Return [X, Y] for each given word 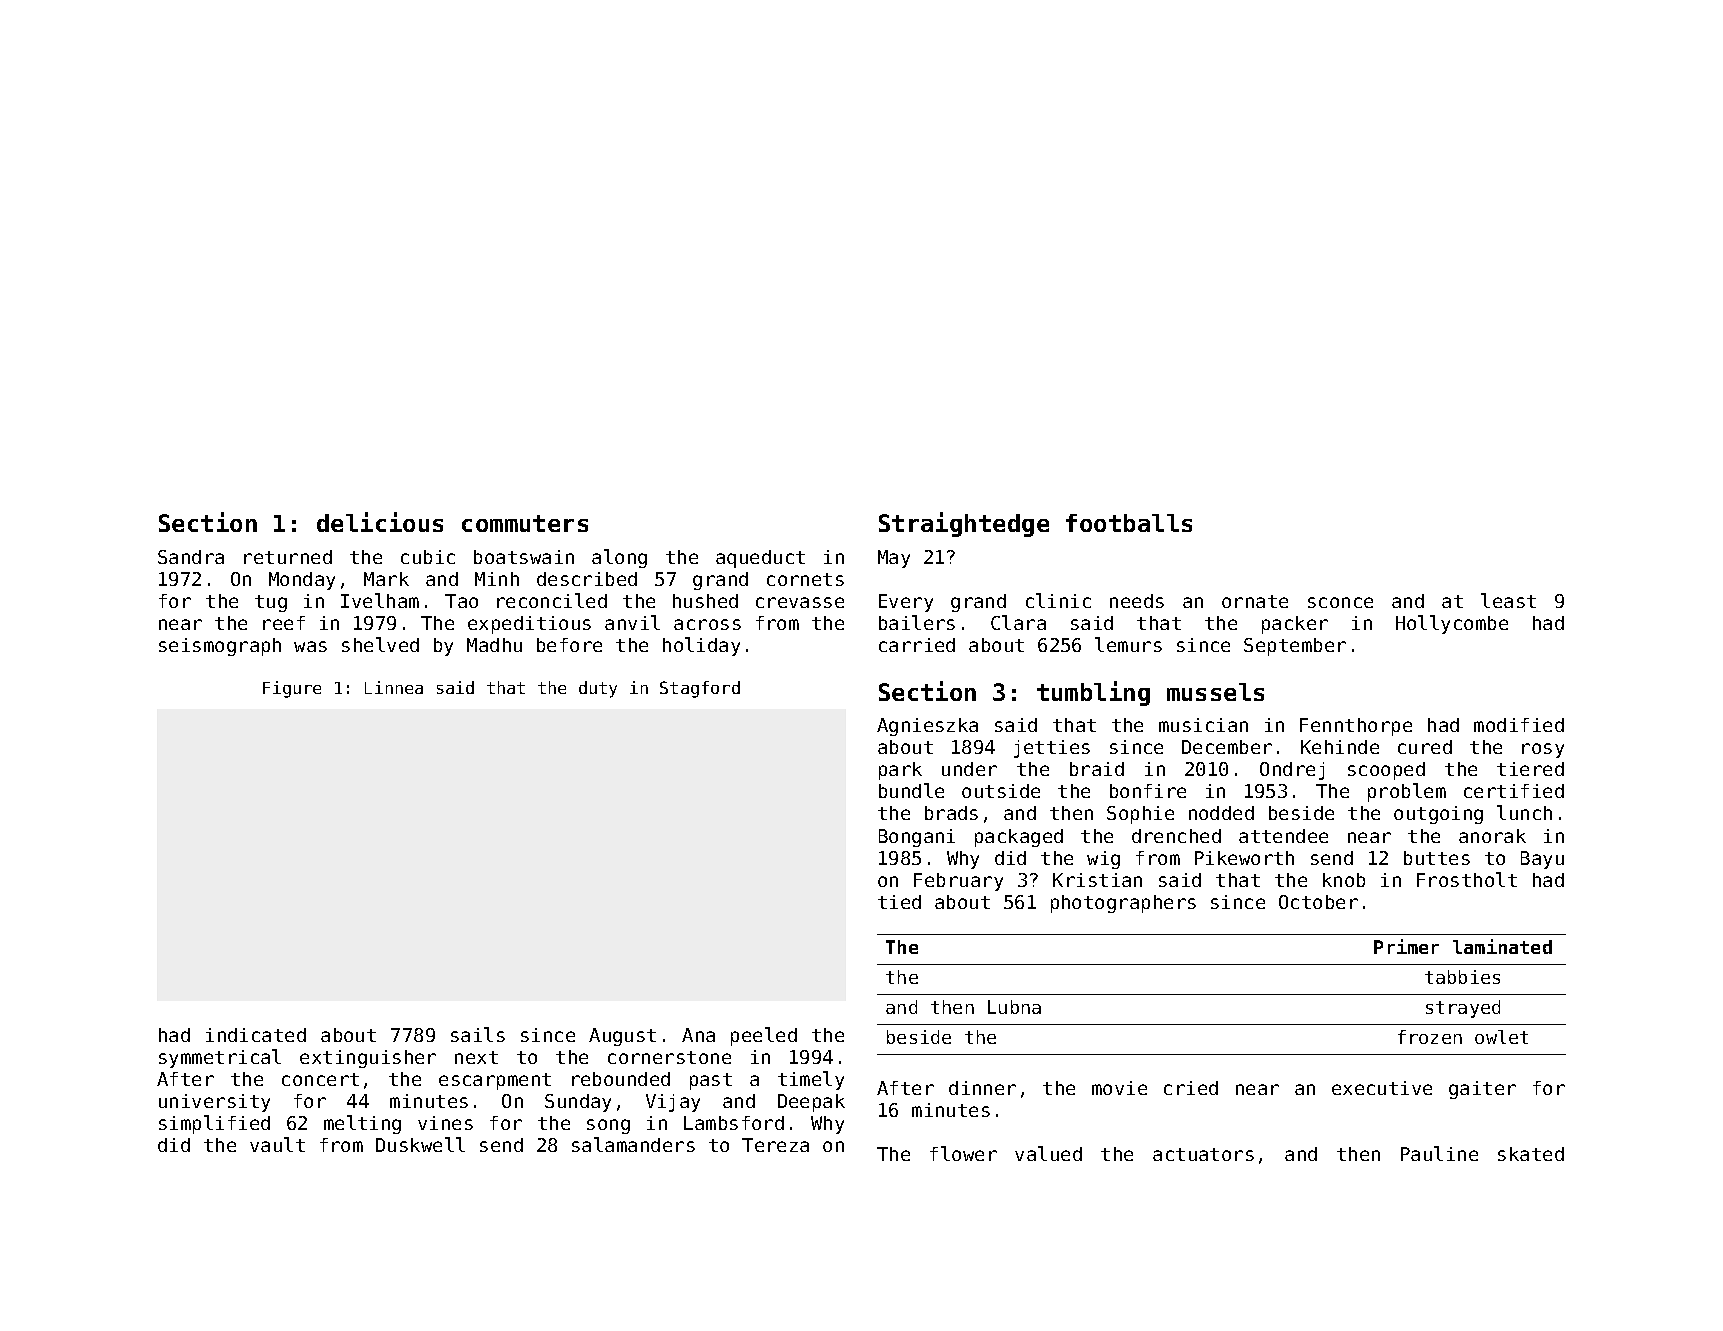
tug [271, 603]
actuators [1203, 1154]
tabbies [1462, 977]
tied [899, 902]
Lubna [1014, 1007]
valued [1048, 1153]
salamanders [633, 1144]
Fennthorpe [1356, 727]
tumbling [1093, 693]
